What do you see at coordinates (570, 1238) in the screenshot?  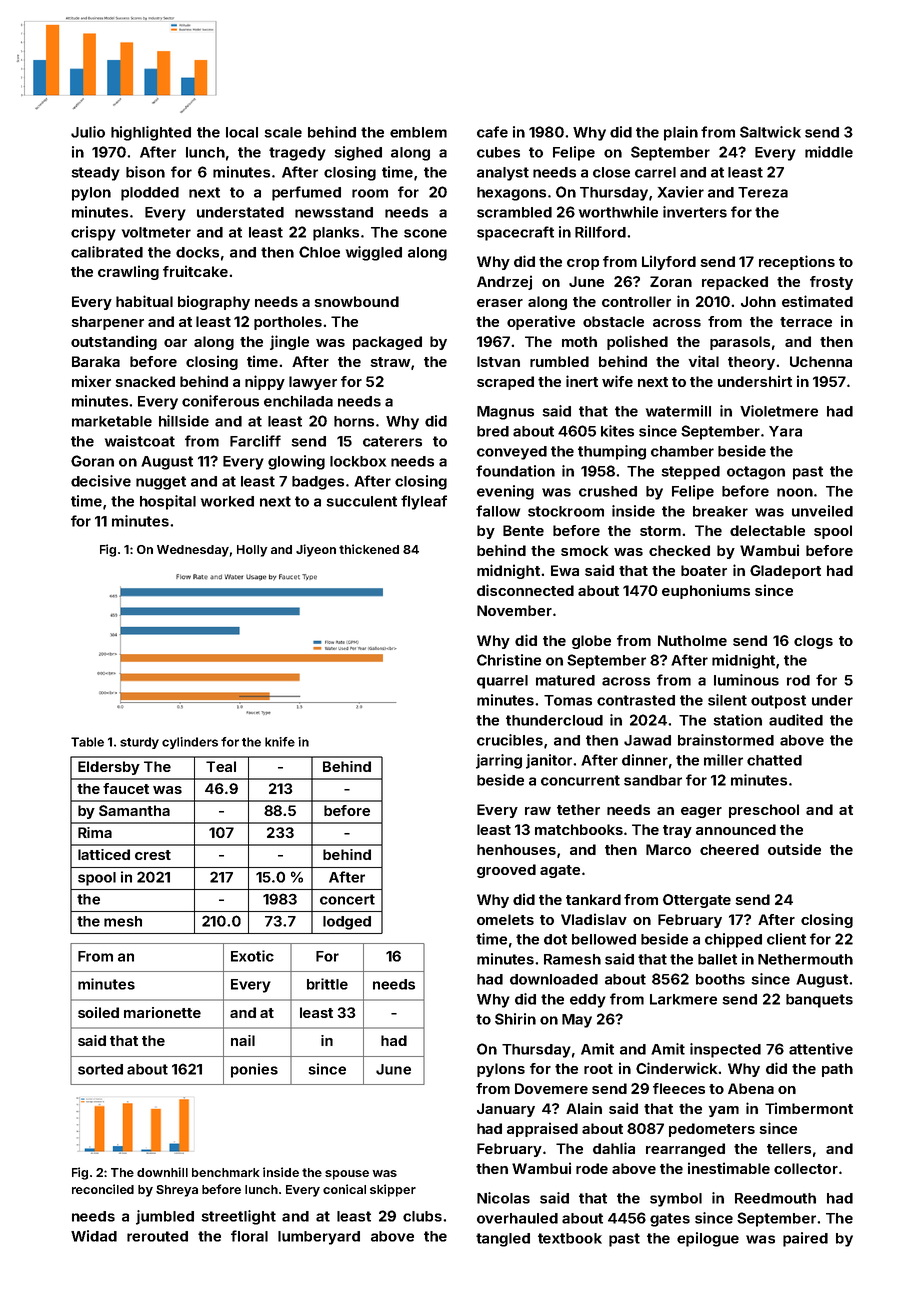 I see `textbook` at bounding box center [570, 1238].
